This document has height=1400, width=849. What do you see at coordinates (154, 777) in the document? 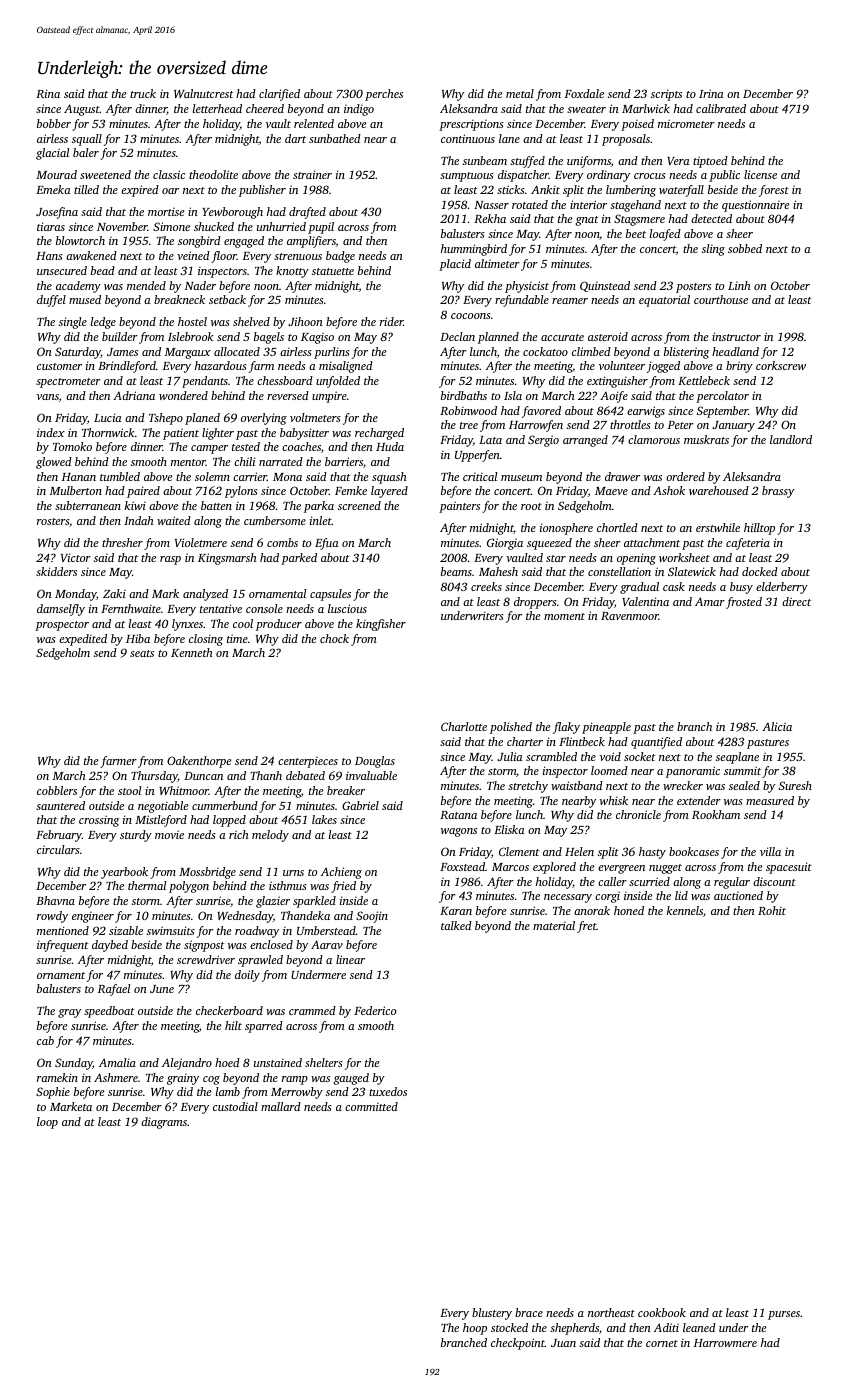
I see `Thursday` at bounding box center [154, 777].
